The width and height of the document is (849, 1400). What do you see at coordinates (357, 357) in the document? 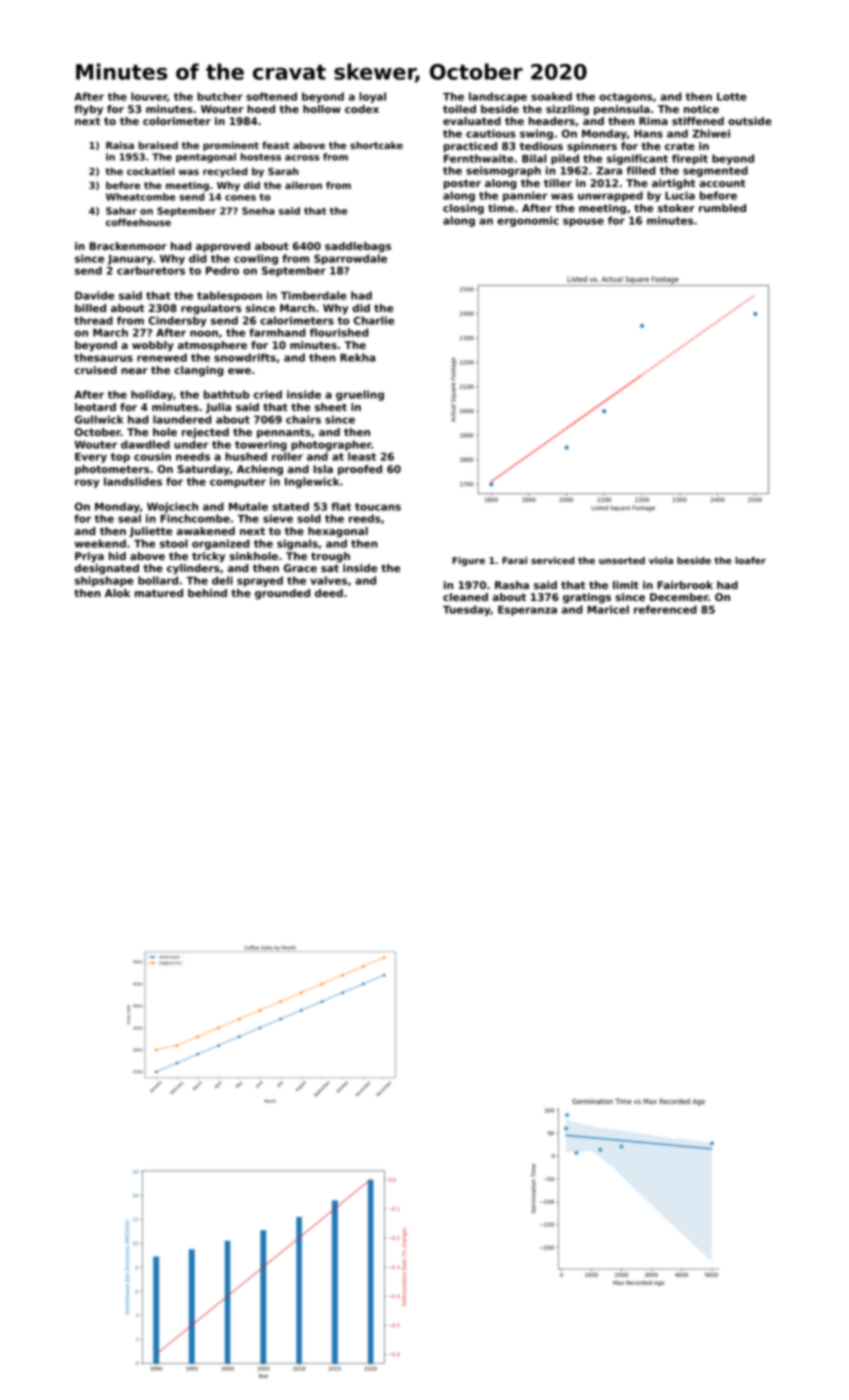
I see `Rekha` at bounding box center [357, 357].
